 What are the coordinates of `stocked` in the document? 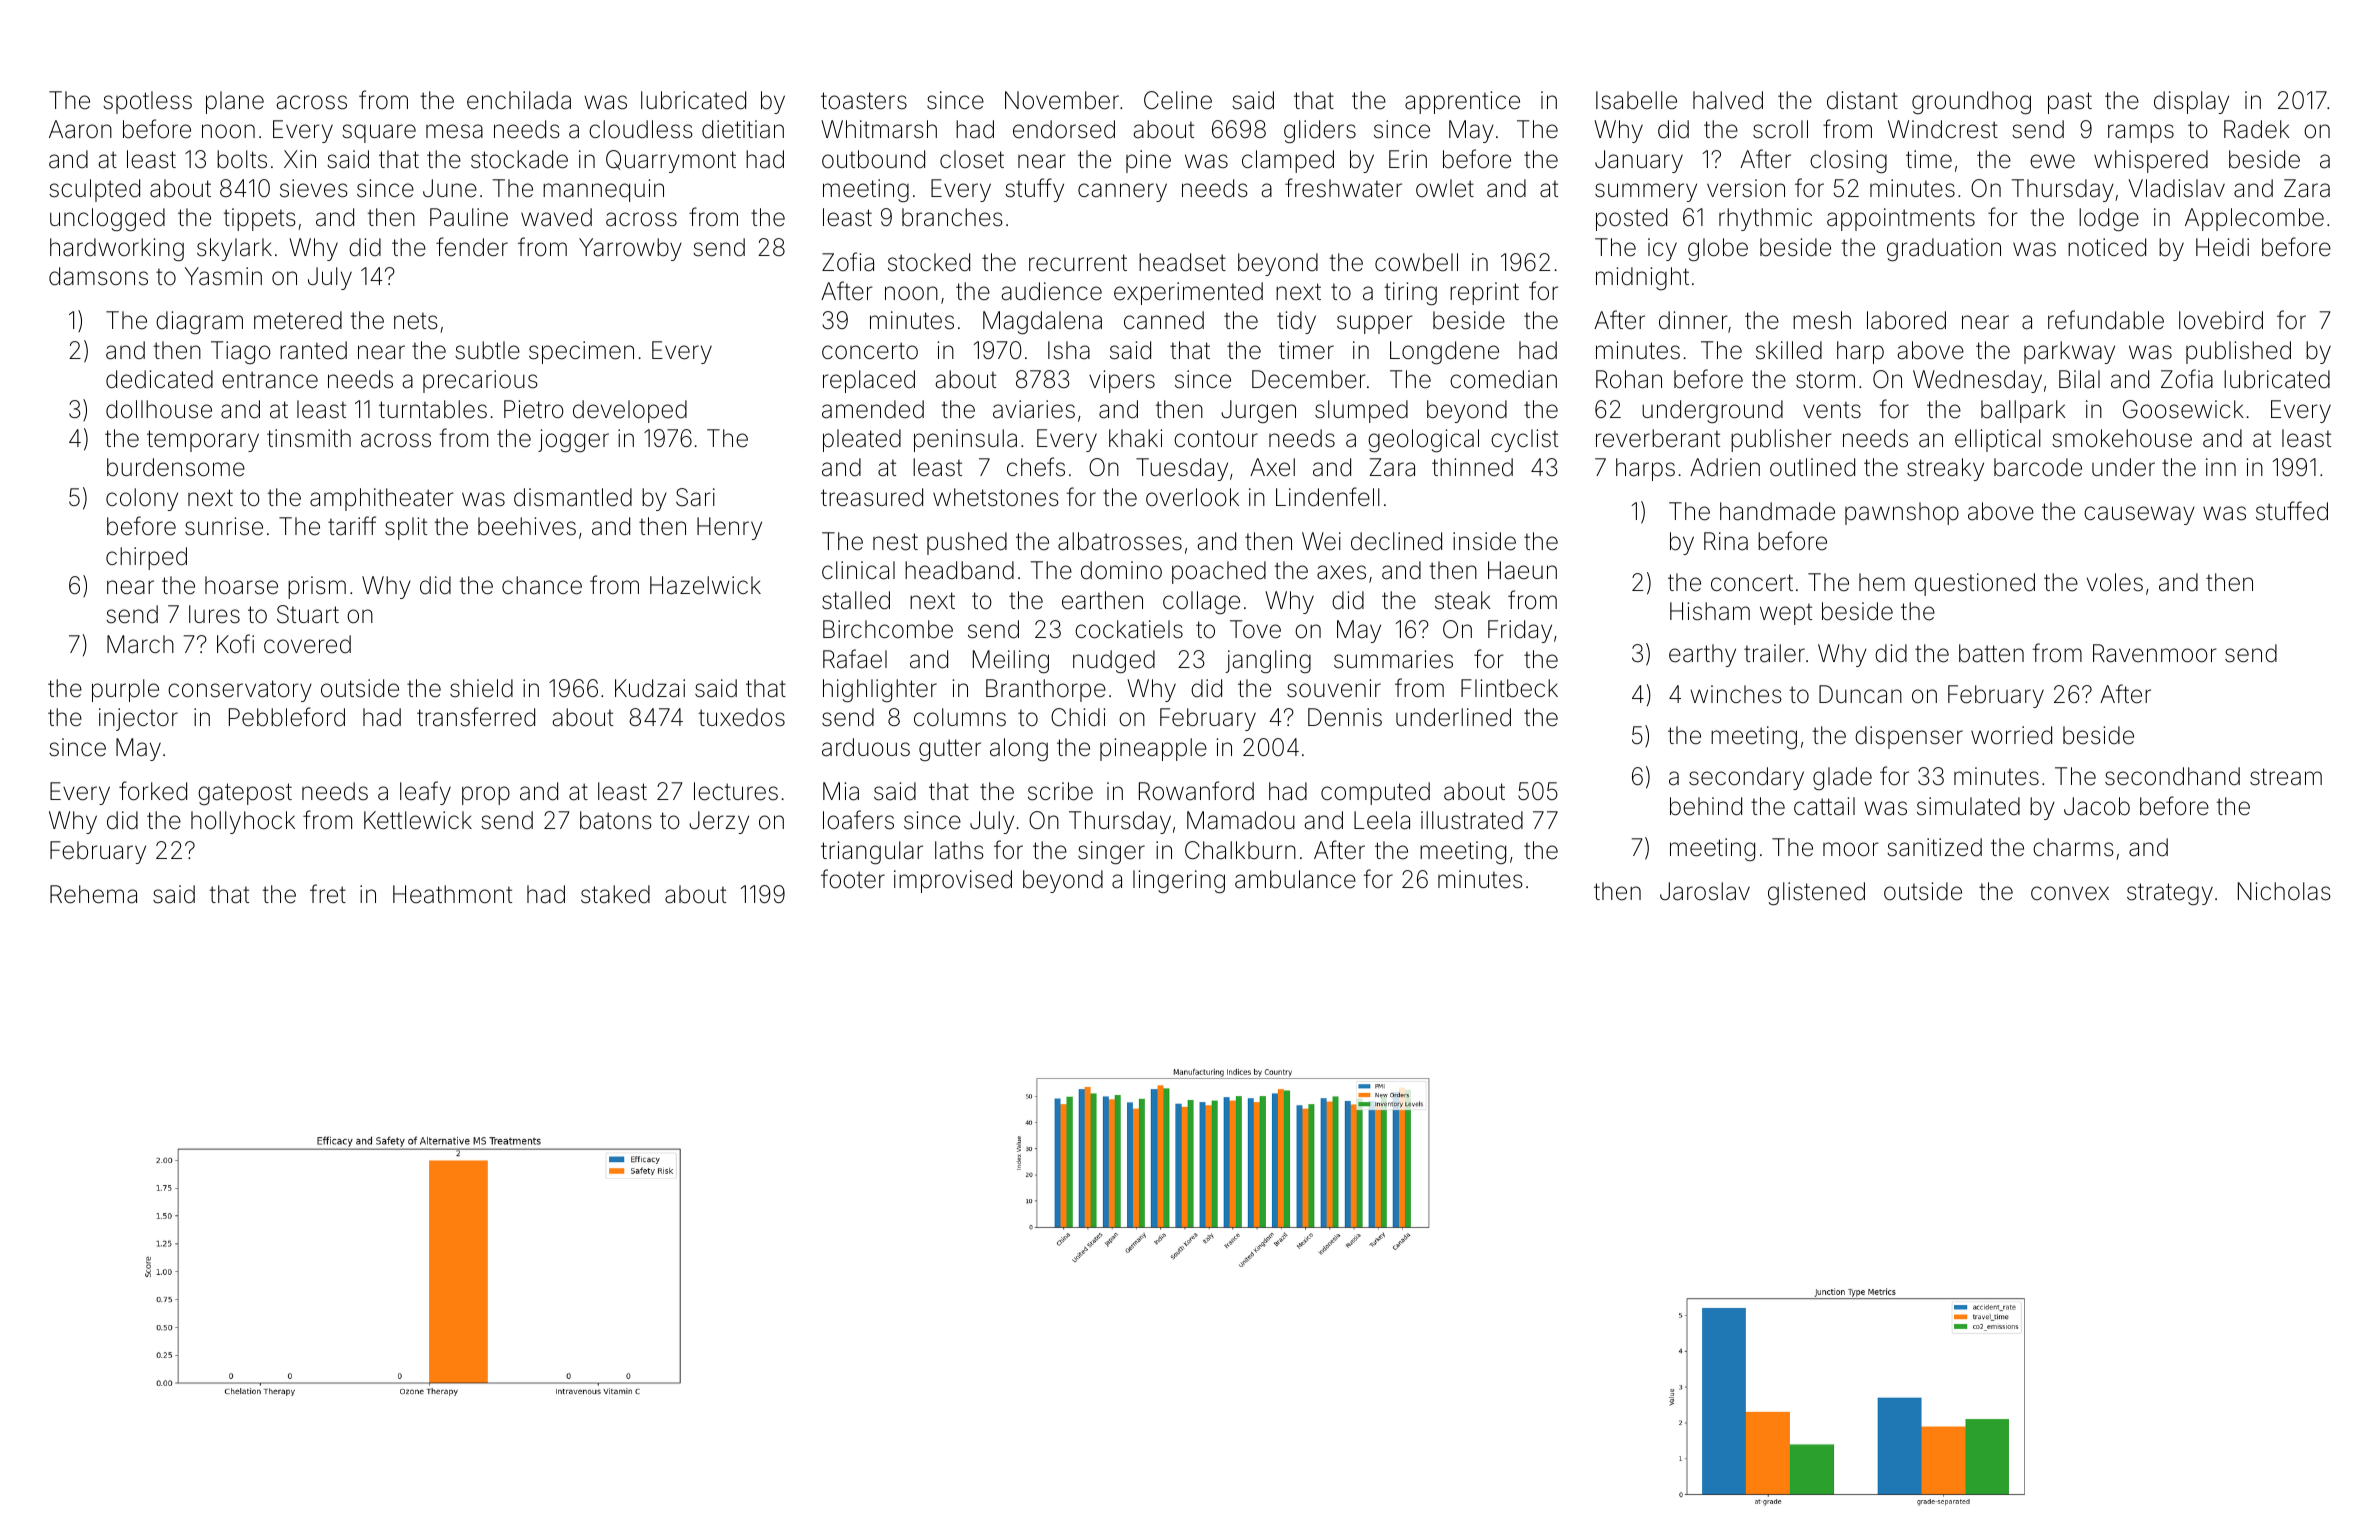 It's located at (929, 262).
